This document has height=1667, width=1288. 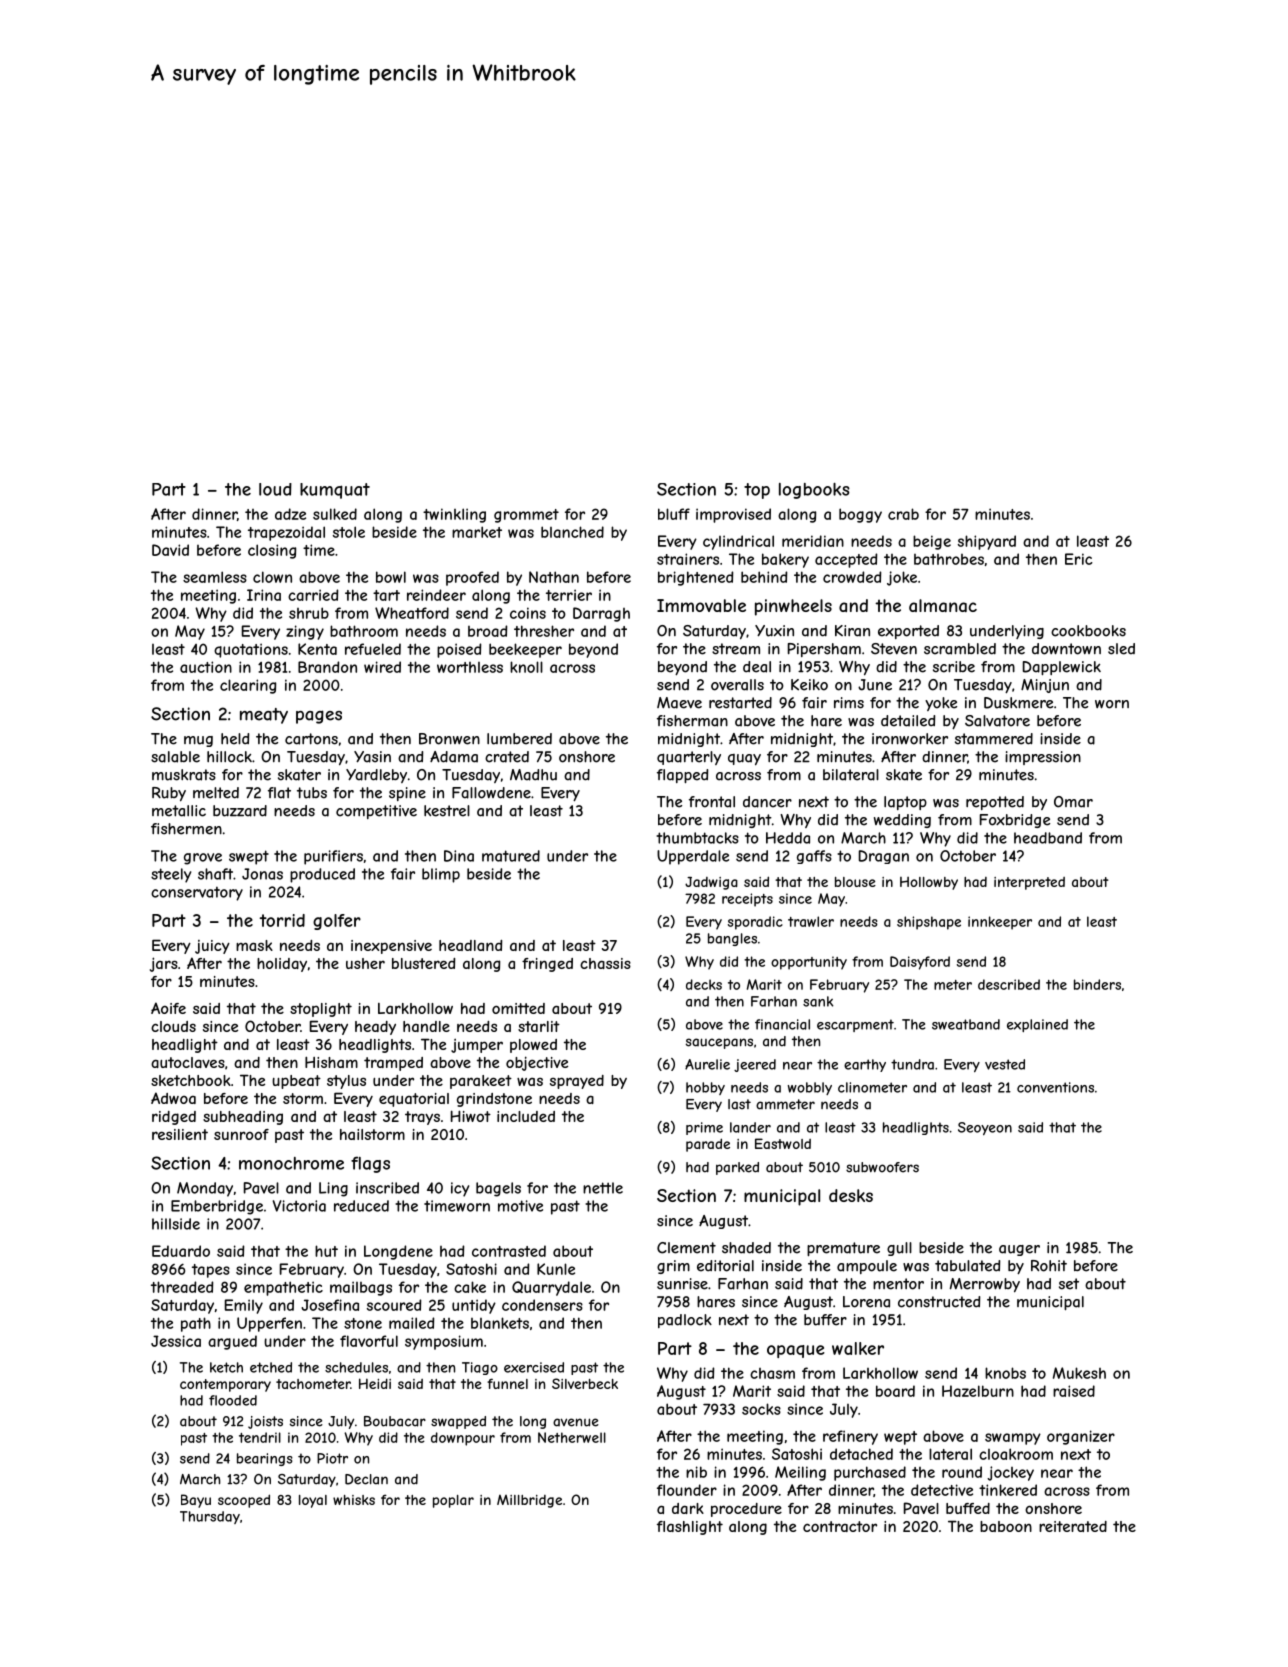 What do you see at coordinates (737, 1168) in the document?
I see `parked` at bounding box center [737, 1168].
